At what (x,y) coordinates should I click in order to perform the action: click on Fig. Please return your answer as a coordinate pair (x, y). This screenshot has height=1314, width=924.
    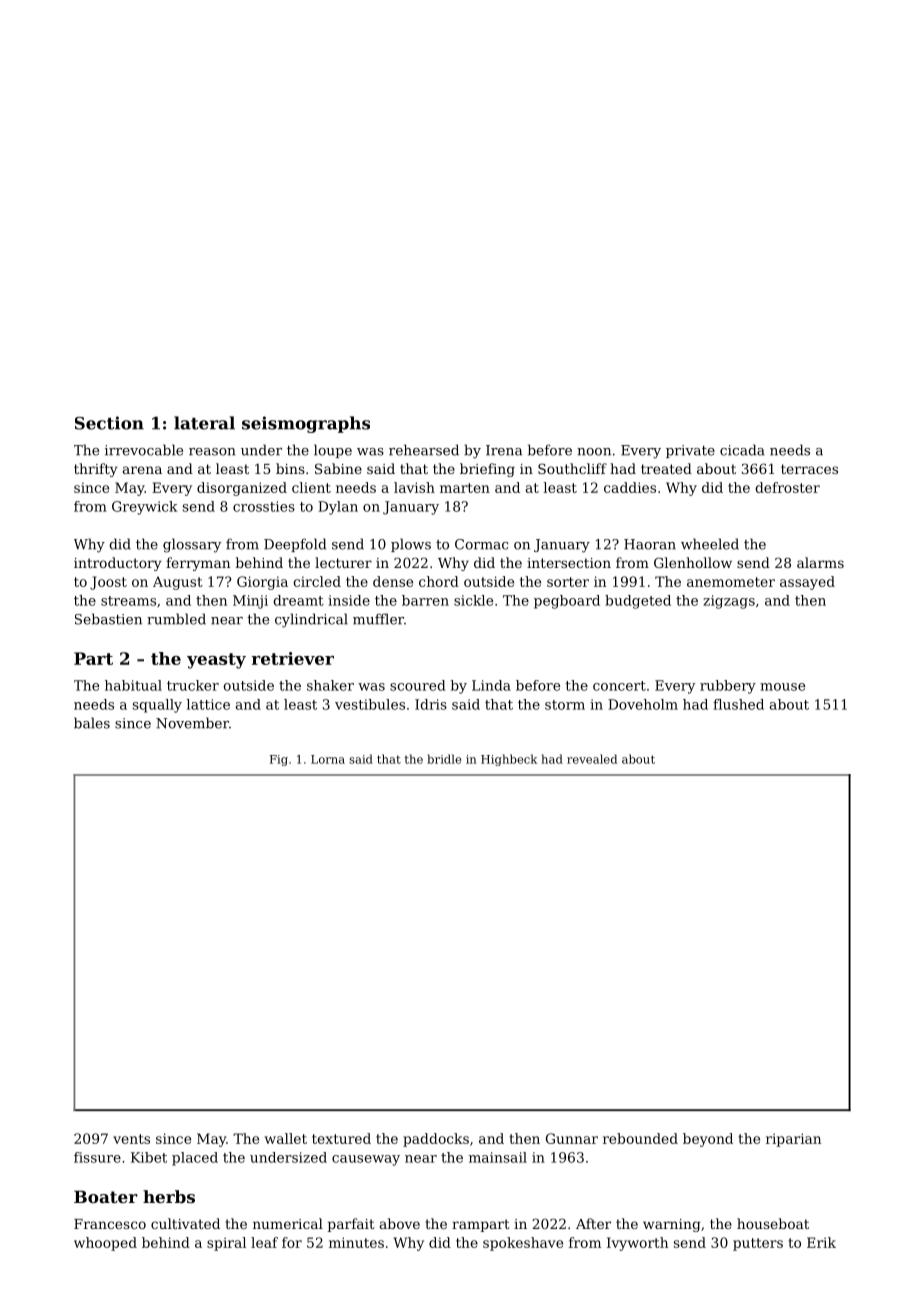
    Looking at the image, I should click on (279, 760).
